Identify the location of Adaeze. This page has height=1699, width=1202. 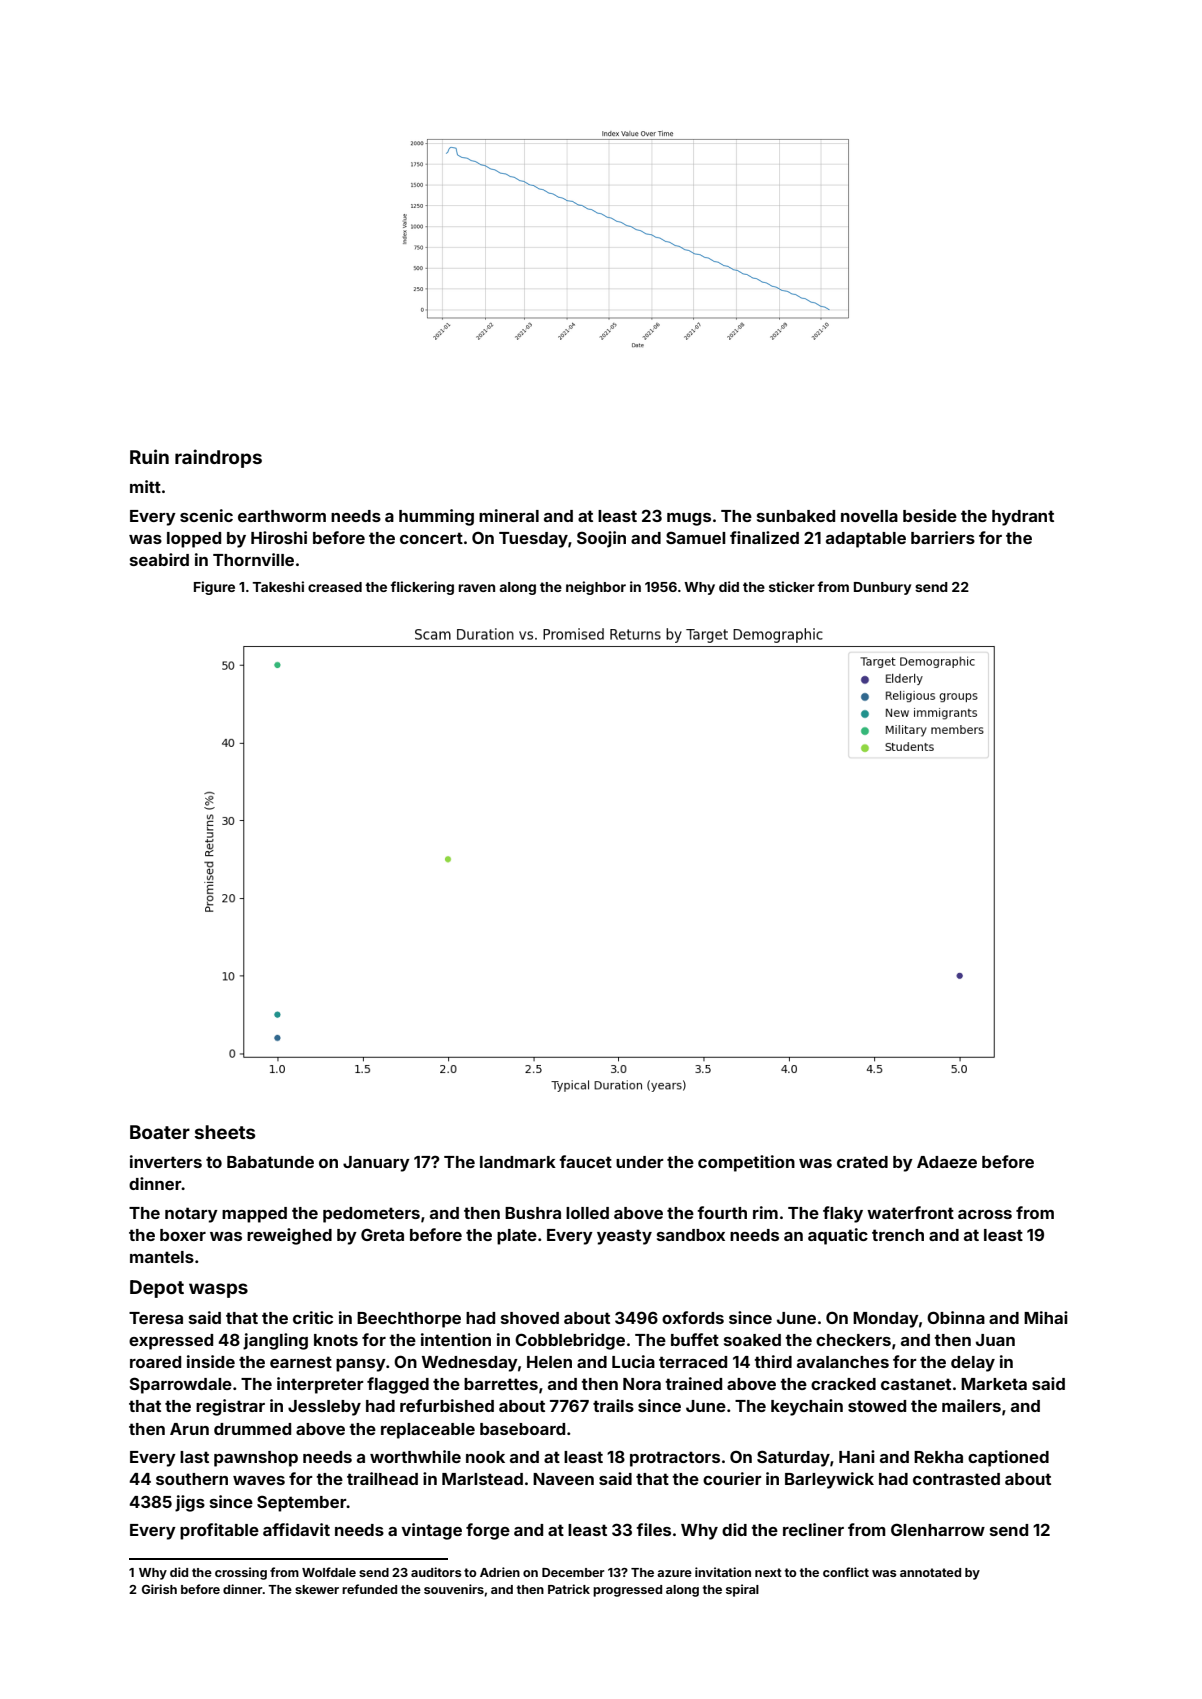
(947, 1162).
